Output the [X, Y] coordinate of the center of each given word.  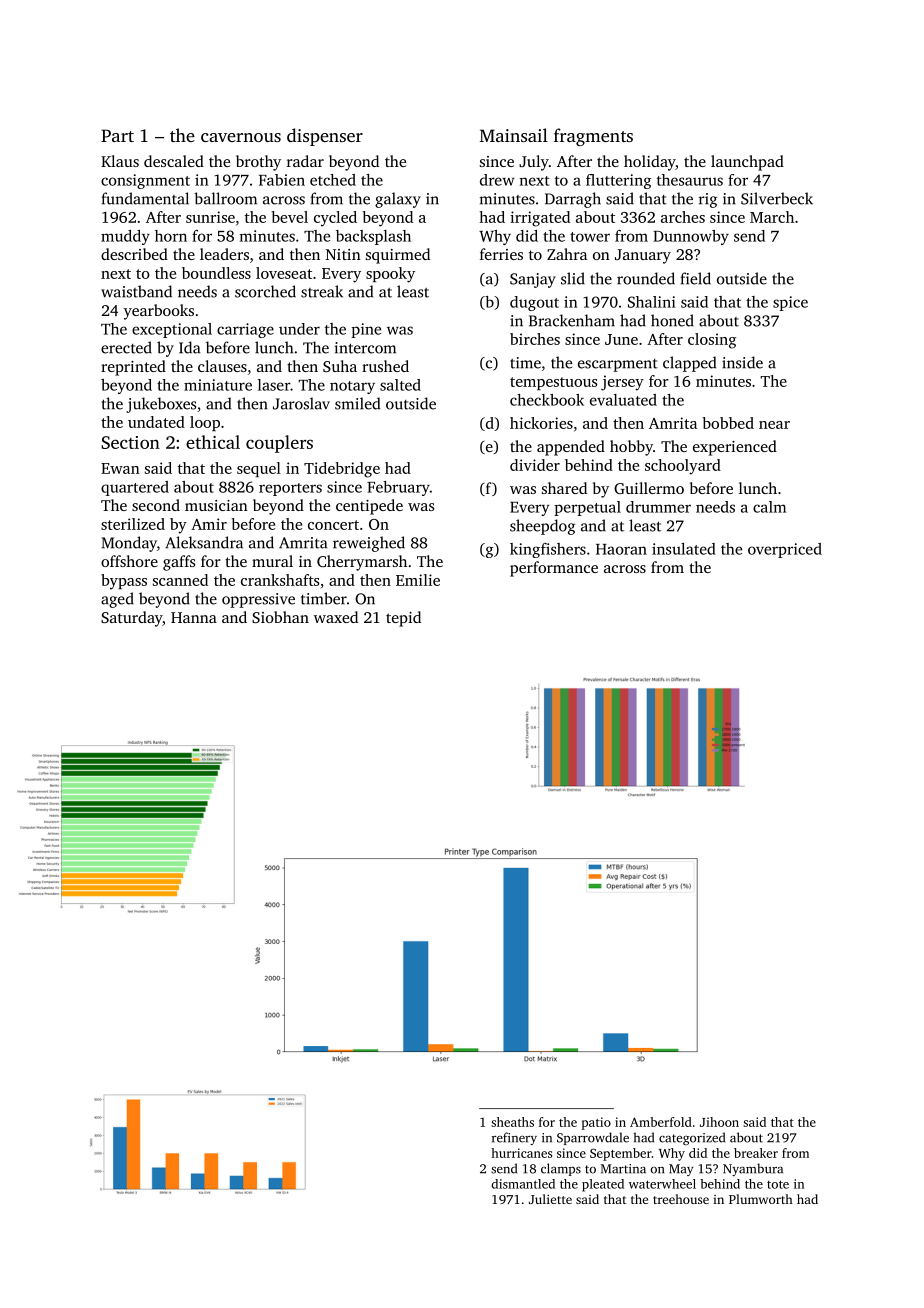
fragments [593, 137]
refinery [514, 1138]
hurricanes [521, 1153]
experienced [735, 448]
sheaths [512, 1122]
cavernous [241, 137]
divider [535, 465]
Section [130, 442]
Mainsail [514, 135]
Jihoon [719, 1122]
